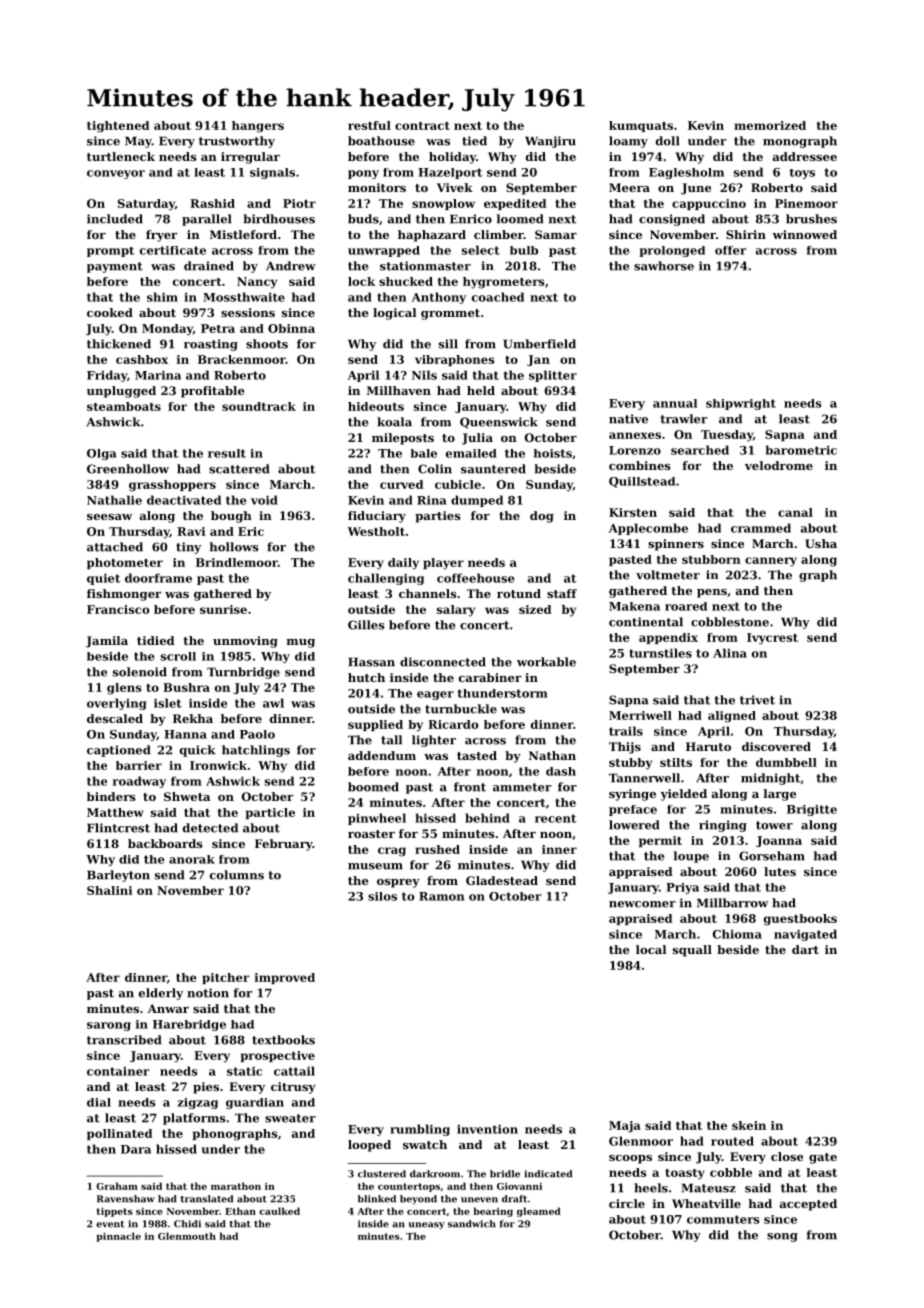 The width and height of the screenshot is (924, 1308). Describe the element at coordinates (522, 787) in the screenshot. I see `ammeter` at that location.
